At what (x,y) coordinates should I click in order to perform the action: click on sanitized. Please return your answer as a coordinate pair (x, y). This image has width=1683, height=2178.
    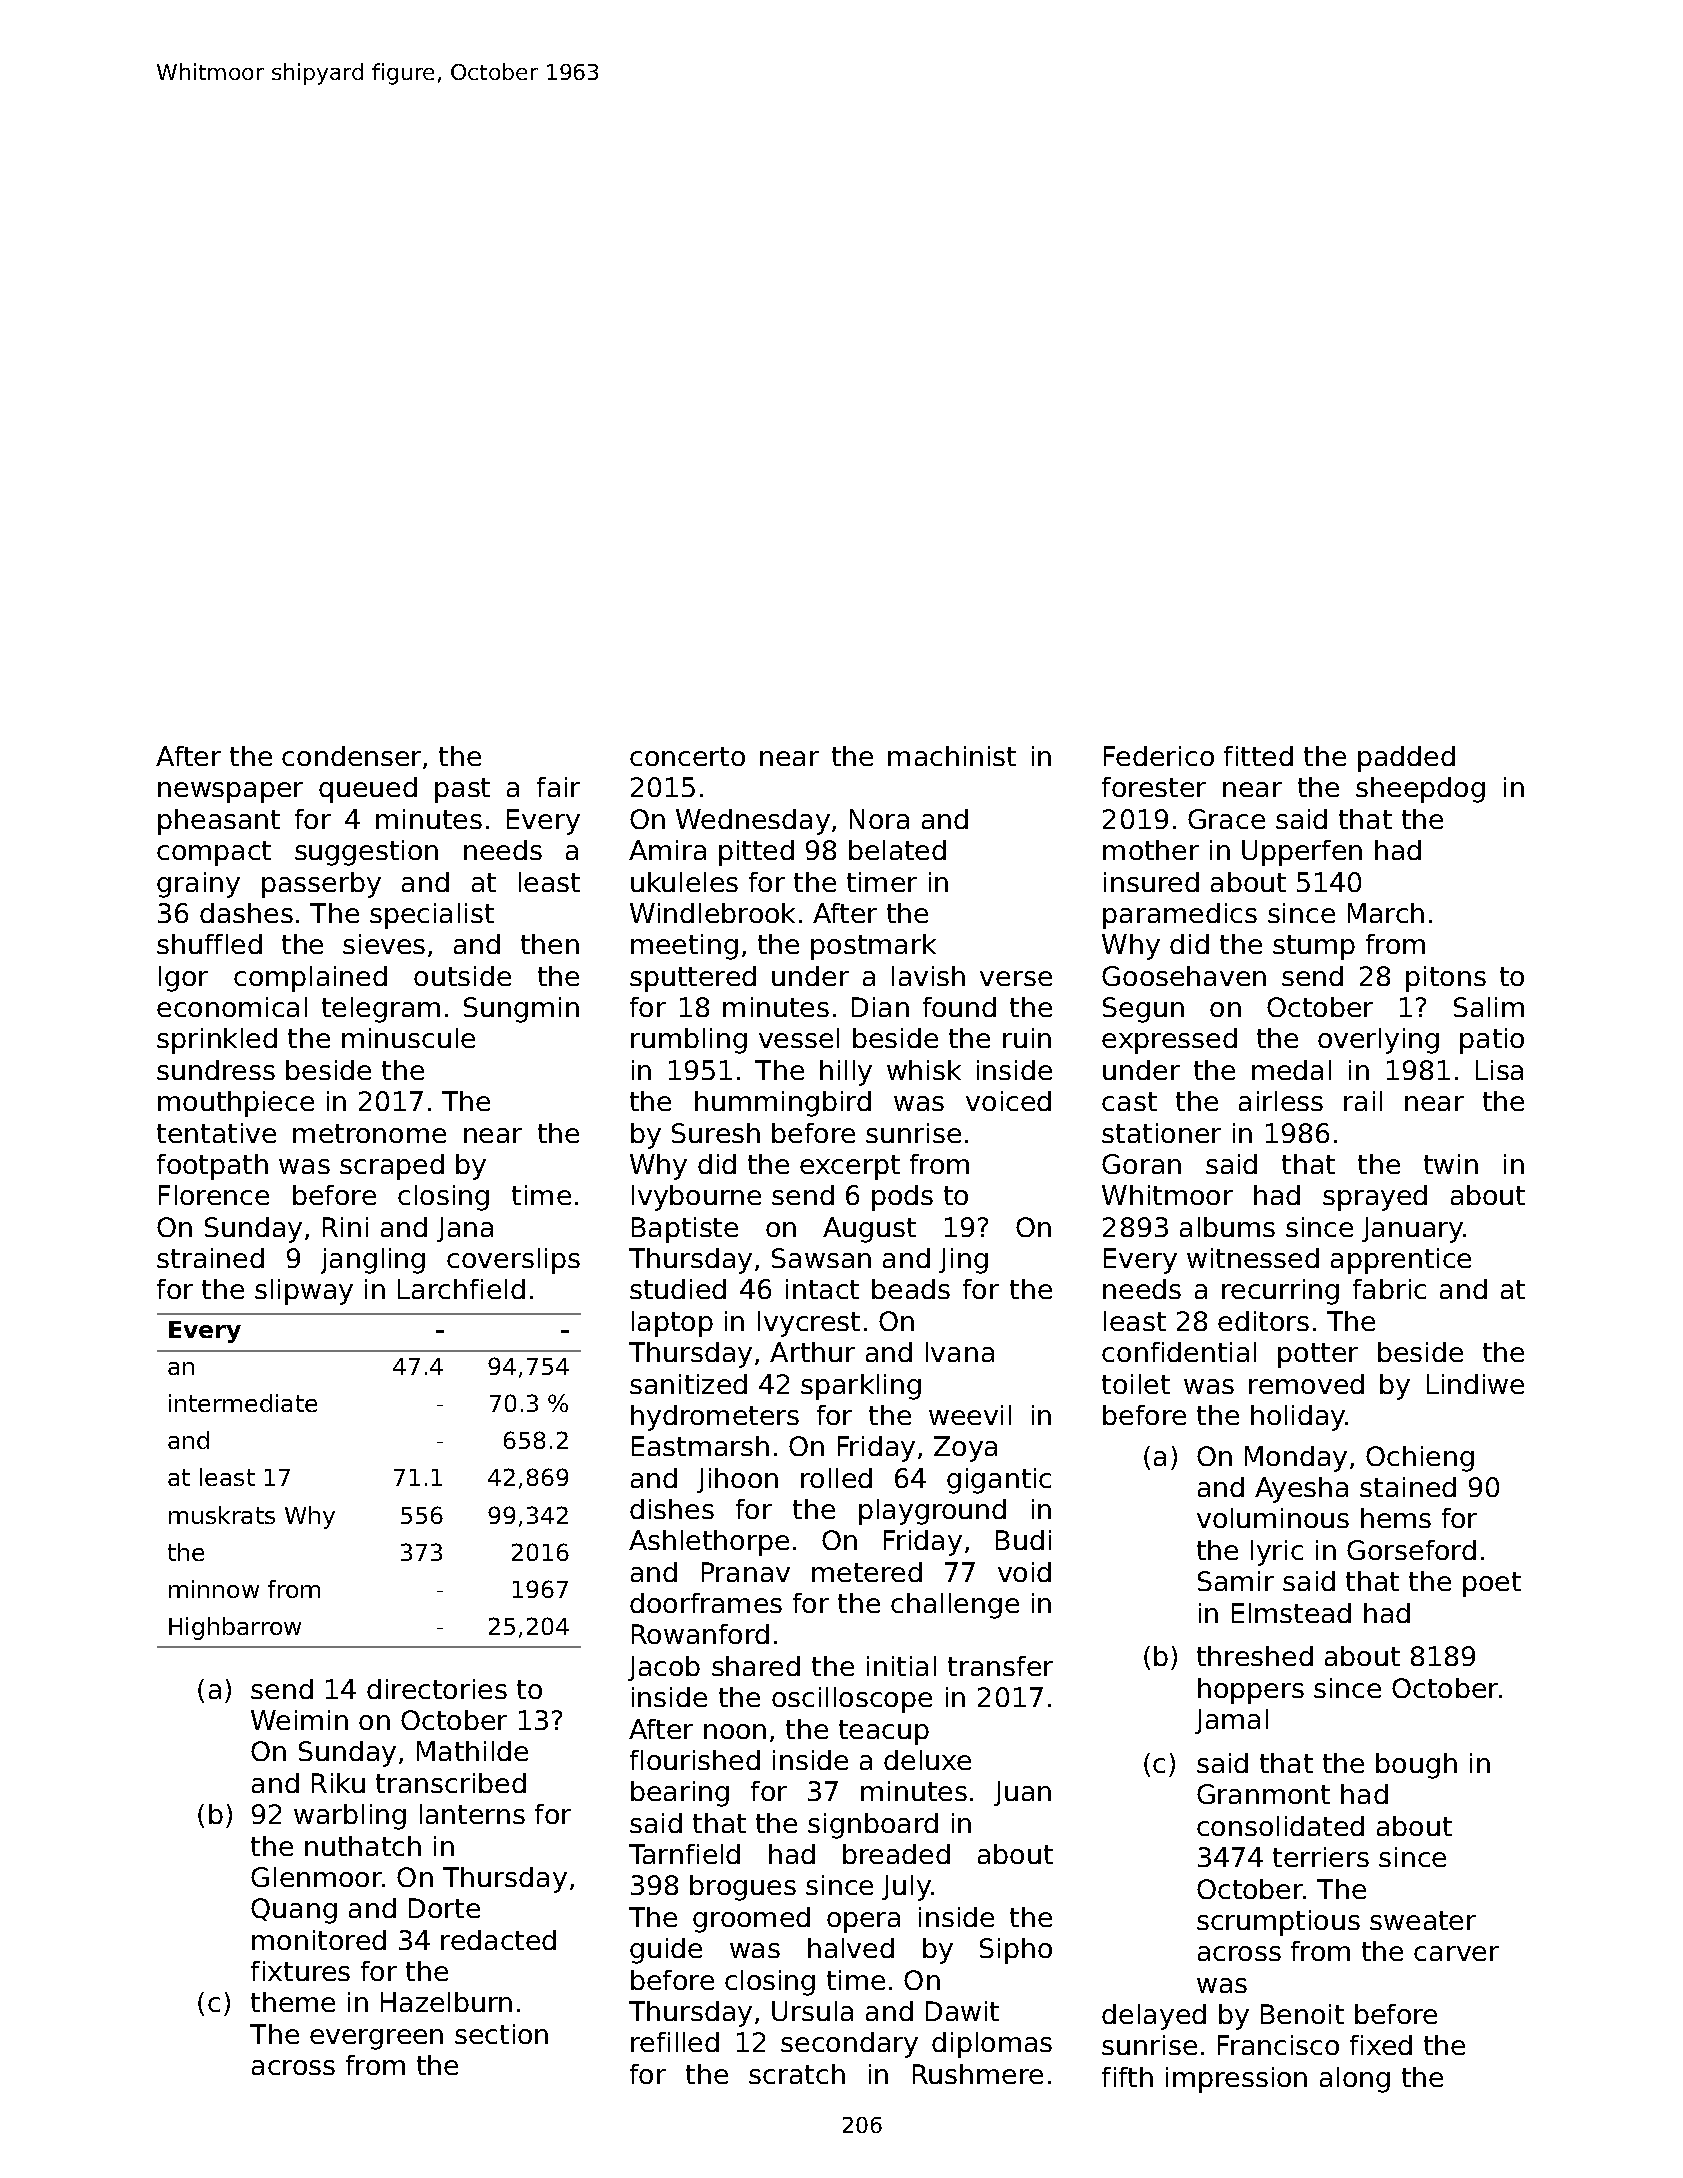
    Looking at the image, I should click on (688, 1384).
